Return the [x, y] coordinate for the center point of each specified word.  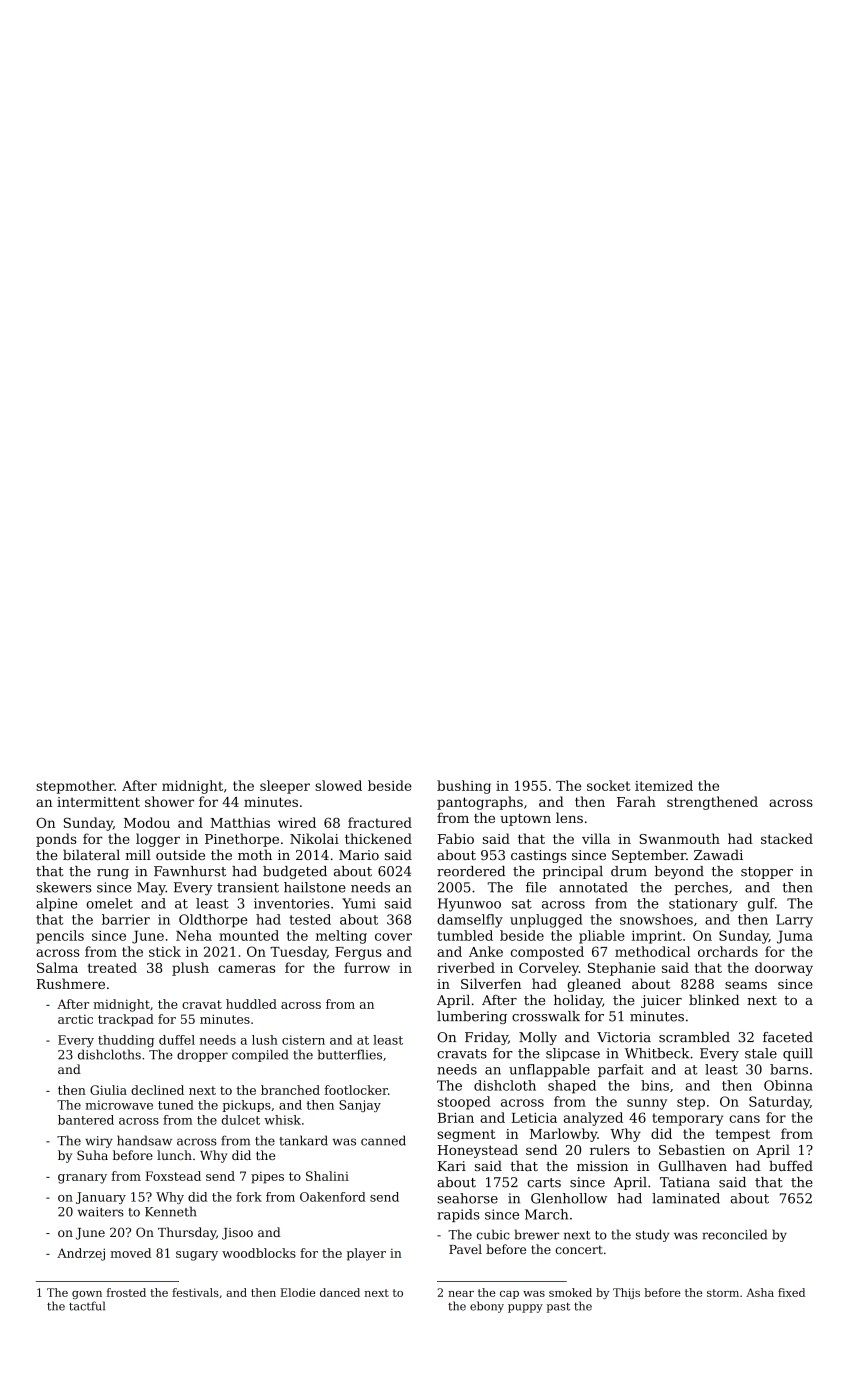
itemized [664, 785]
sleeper [285, 787]
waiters [101, 1212]
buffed [791, 1165]
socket [609, 785]
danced [340, 1292]
